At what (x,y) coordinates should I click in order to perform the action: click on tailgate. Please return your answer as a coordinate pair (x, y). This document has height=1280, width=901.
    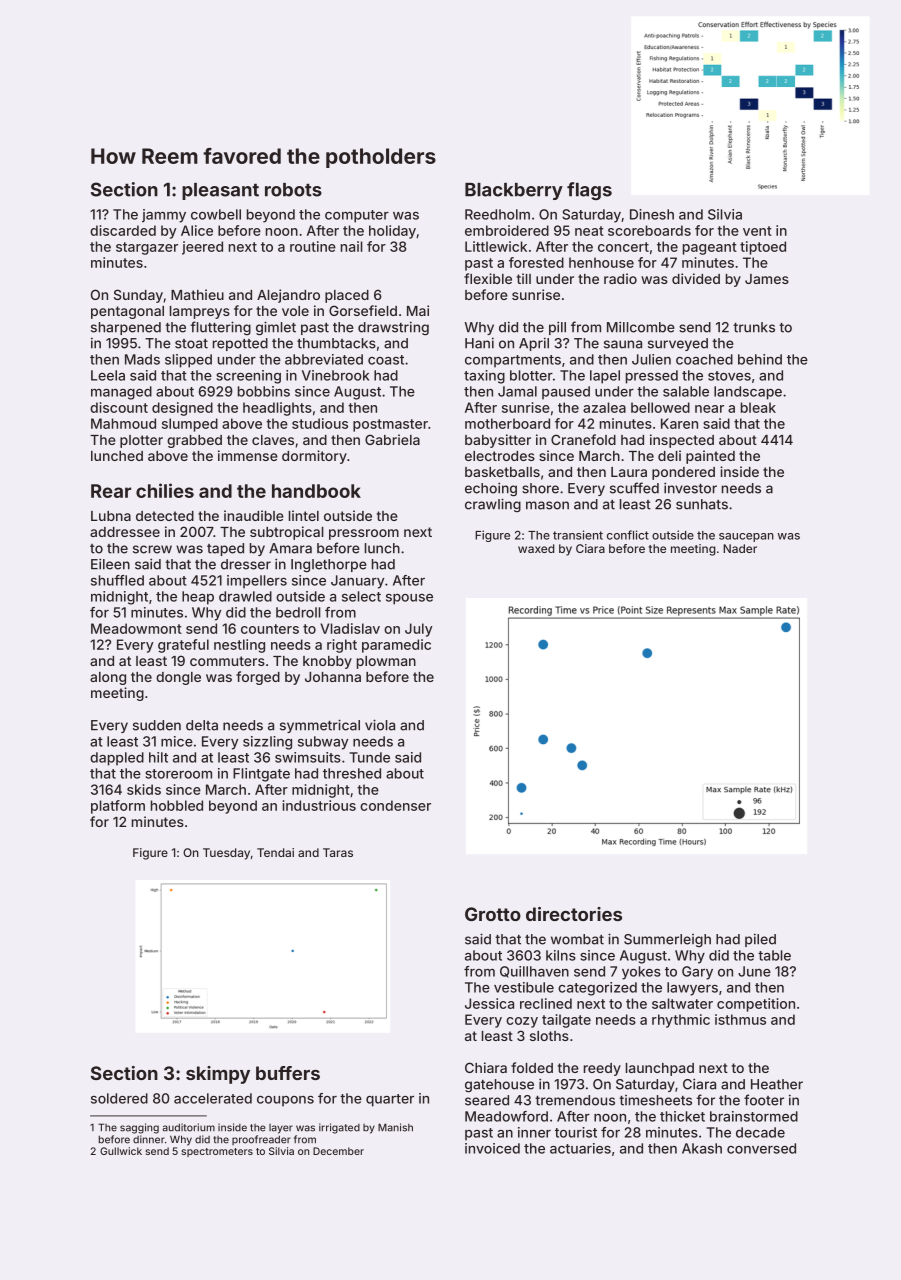
    Looking at the image, I should click on (566, 1021).
